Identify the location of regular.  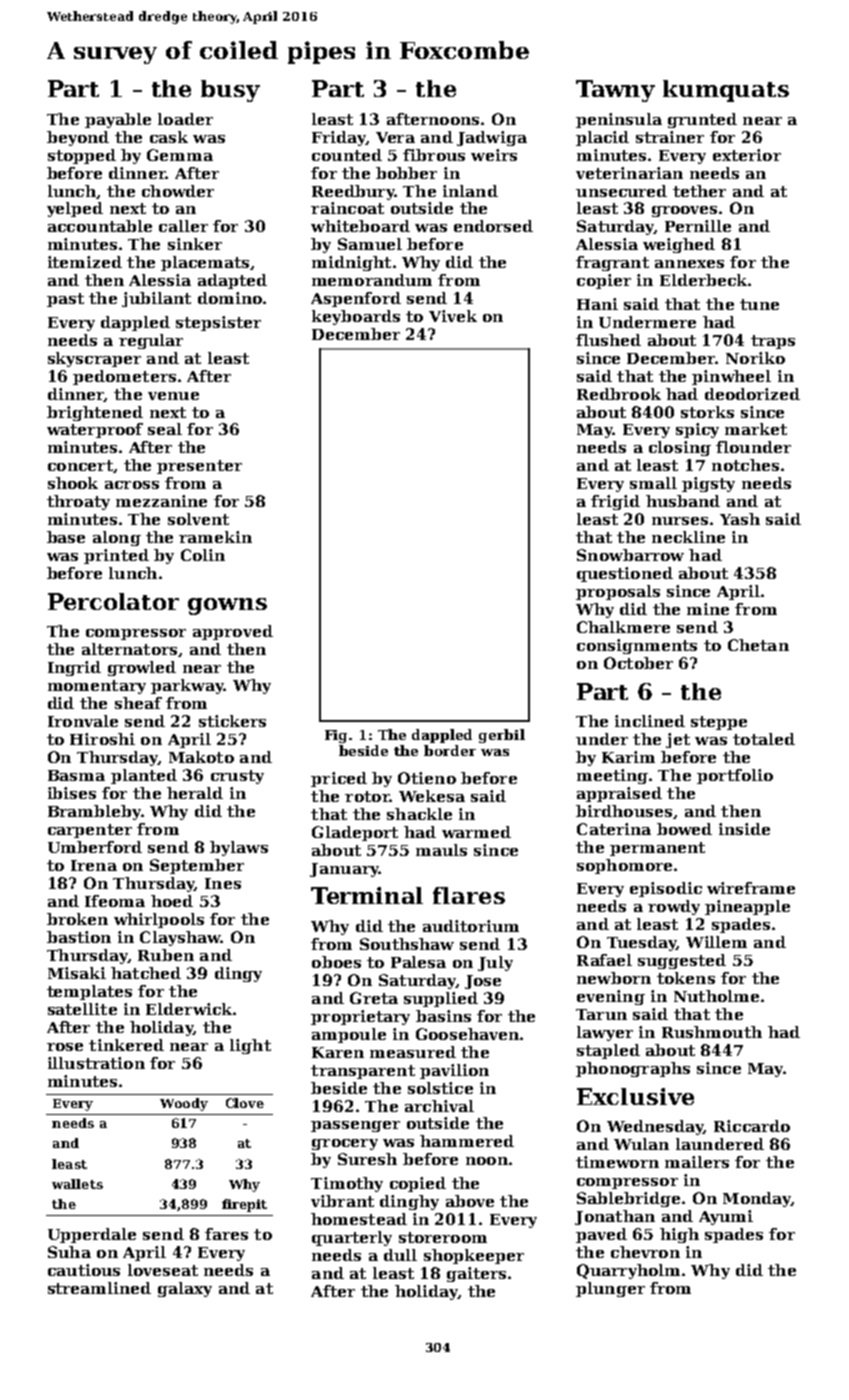
(151, 341).
